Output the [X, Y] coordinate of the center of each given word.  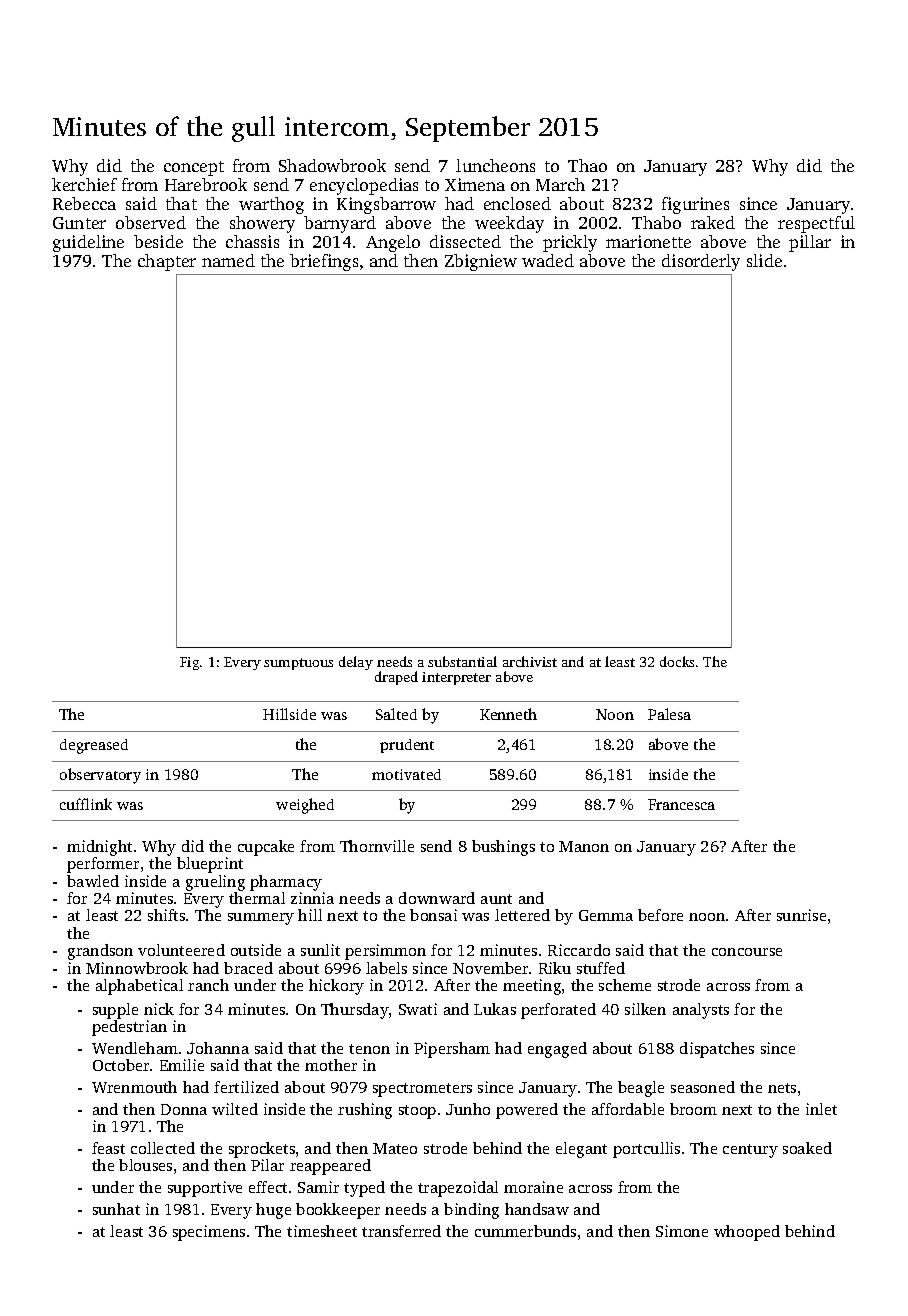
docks [677, 661]
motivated [406, 774]
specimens [209, 1233]
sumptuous [298, 664]
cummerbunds [525, 1231]
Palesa [669, 714]
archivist [530, 661]
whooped [747, 1233]
